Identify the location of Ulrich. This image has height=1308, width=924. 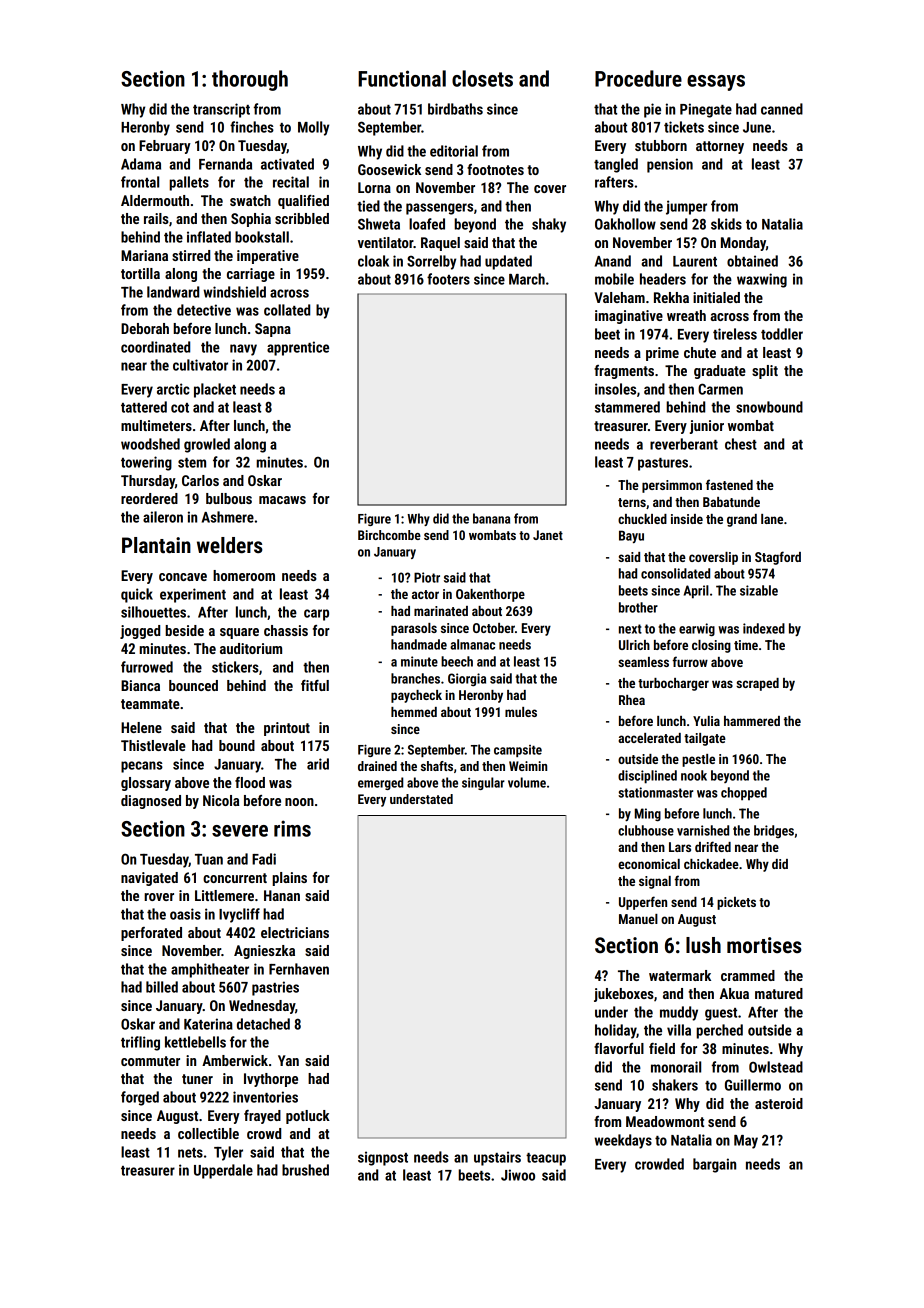
(634, 645).
